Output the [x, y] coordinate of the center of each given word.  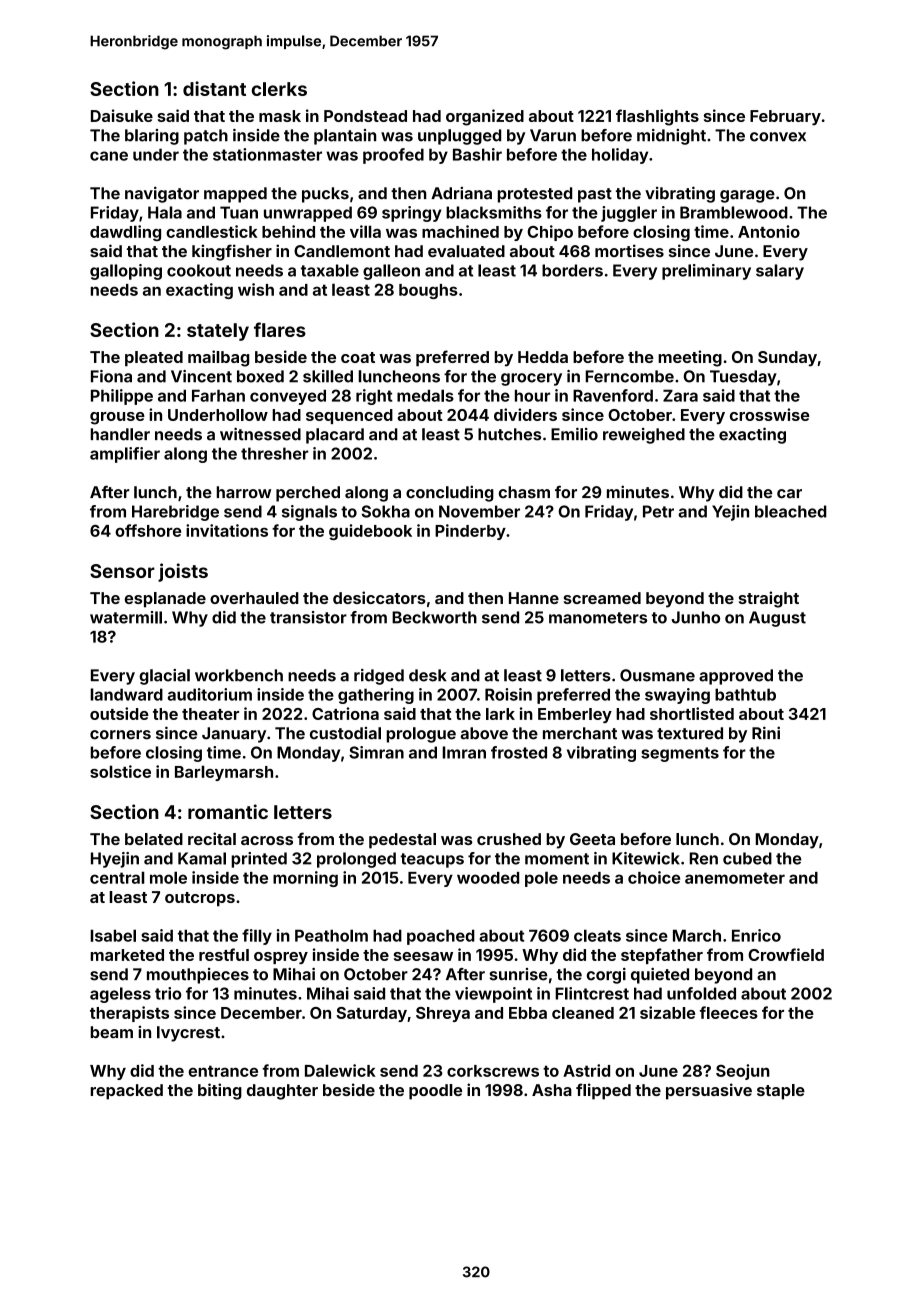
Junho [695, 617]
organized [485, 117]
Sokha [386, 511]
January [234, 735]
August [777, 619]
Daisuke [122, 115]
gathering [376, 696]
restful [224, 954]
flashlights [657, 117]
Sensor [122, 571]
